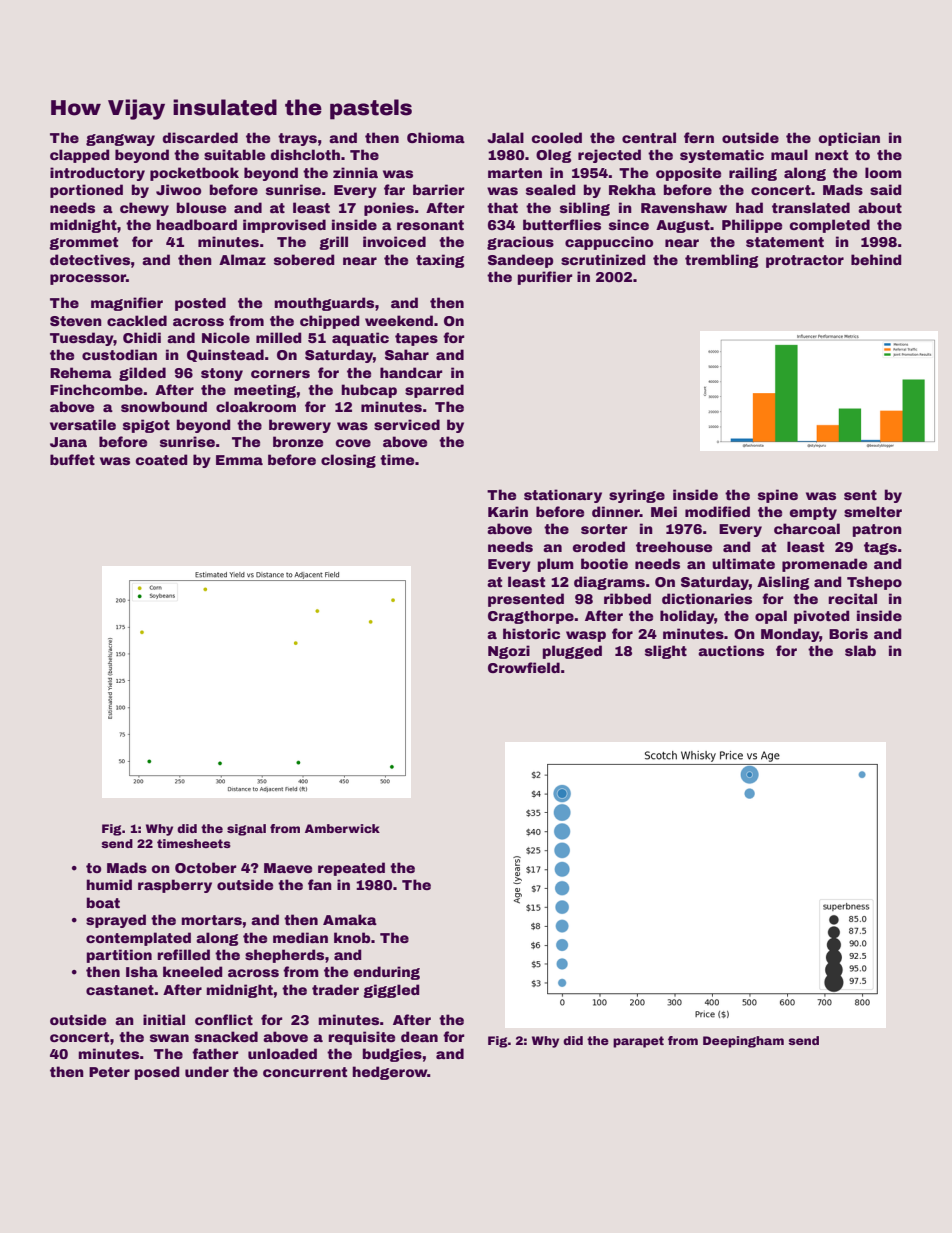 The height and width of the screenshot is (1233, 952). I want to click on pocketbook, so click(194, 174).
